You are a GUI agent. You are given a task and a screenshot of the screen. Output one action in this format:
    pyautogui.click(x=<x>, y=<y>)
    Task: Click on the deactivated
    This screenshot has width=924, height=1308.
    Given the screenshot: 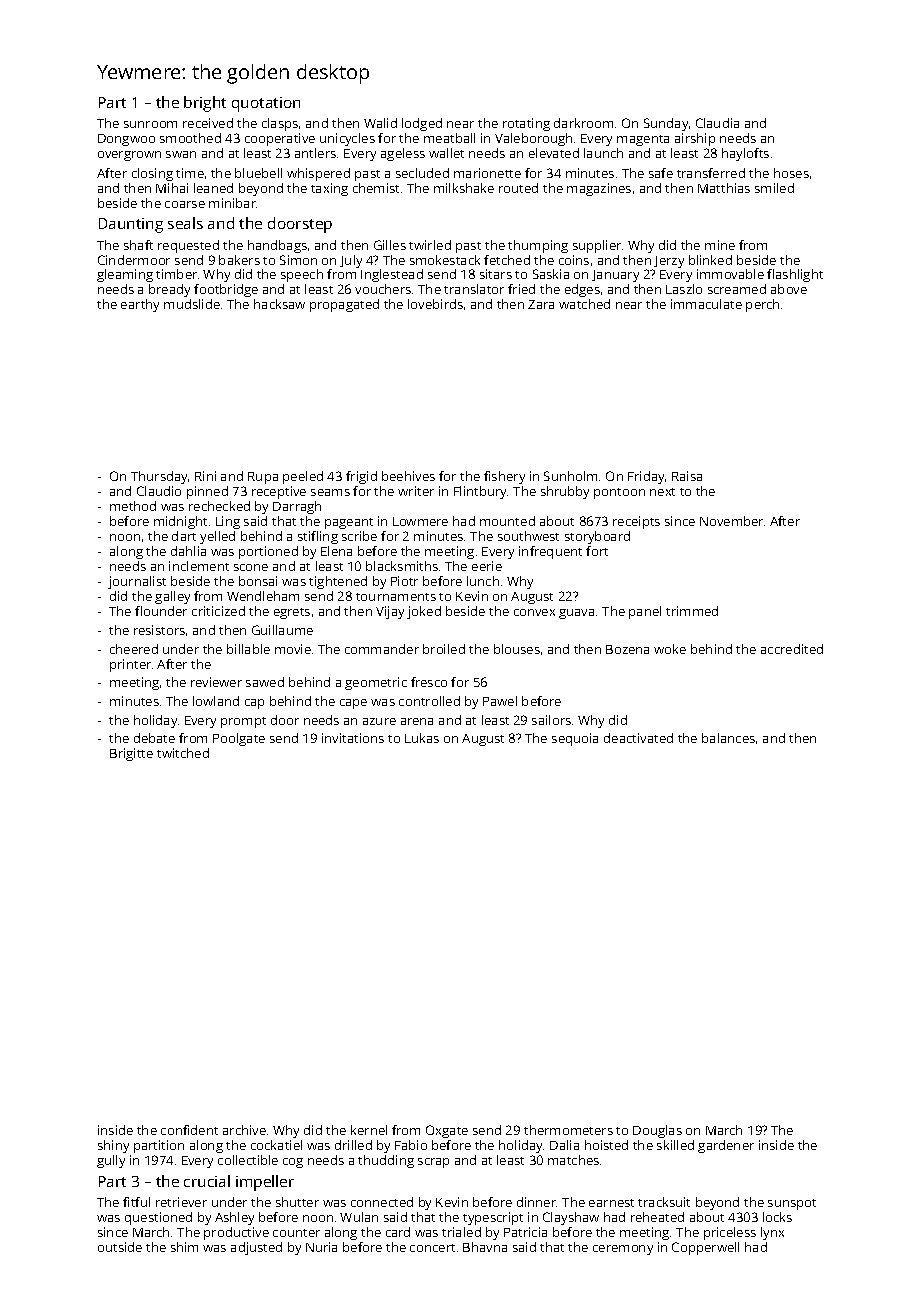 What is the action you would take?
    pyautogui.click(x=638, y=738)
